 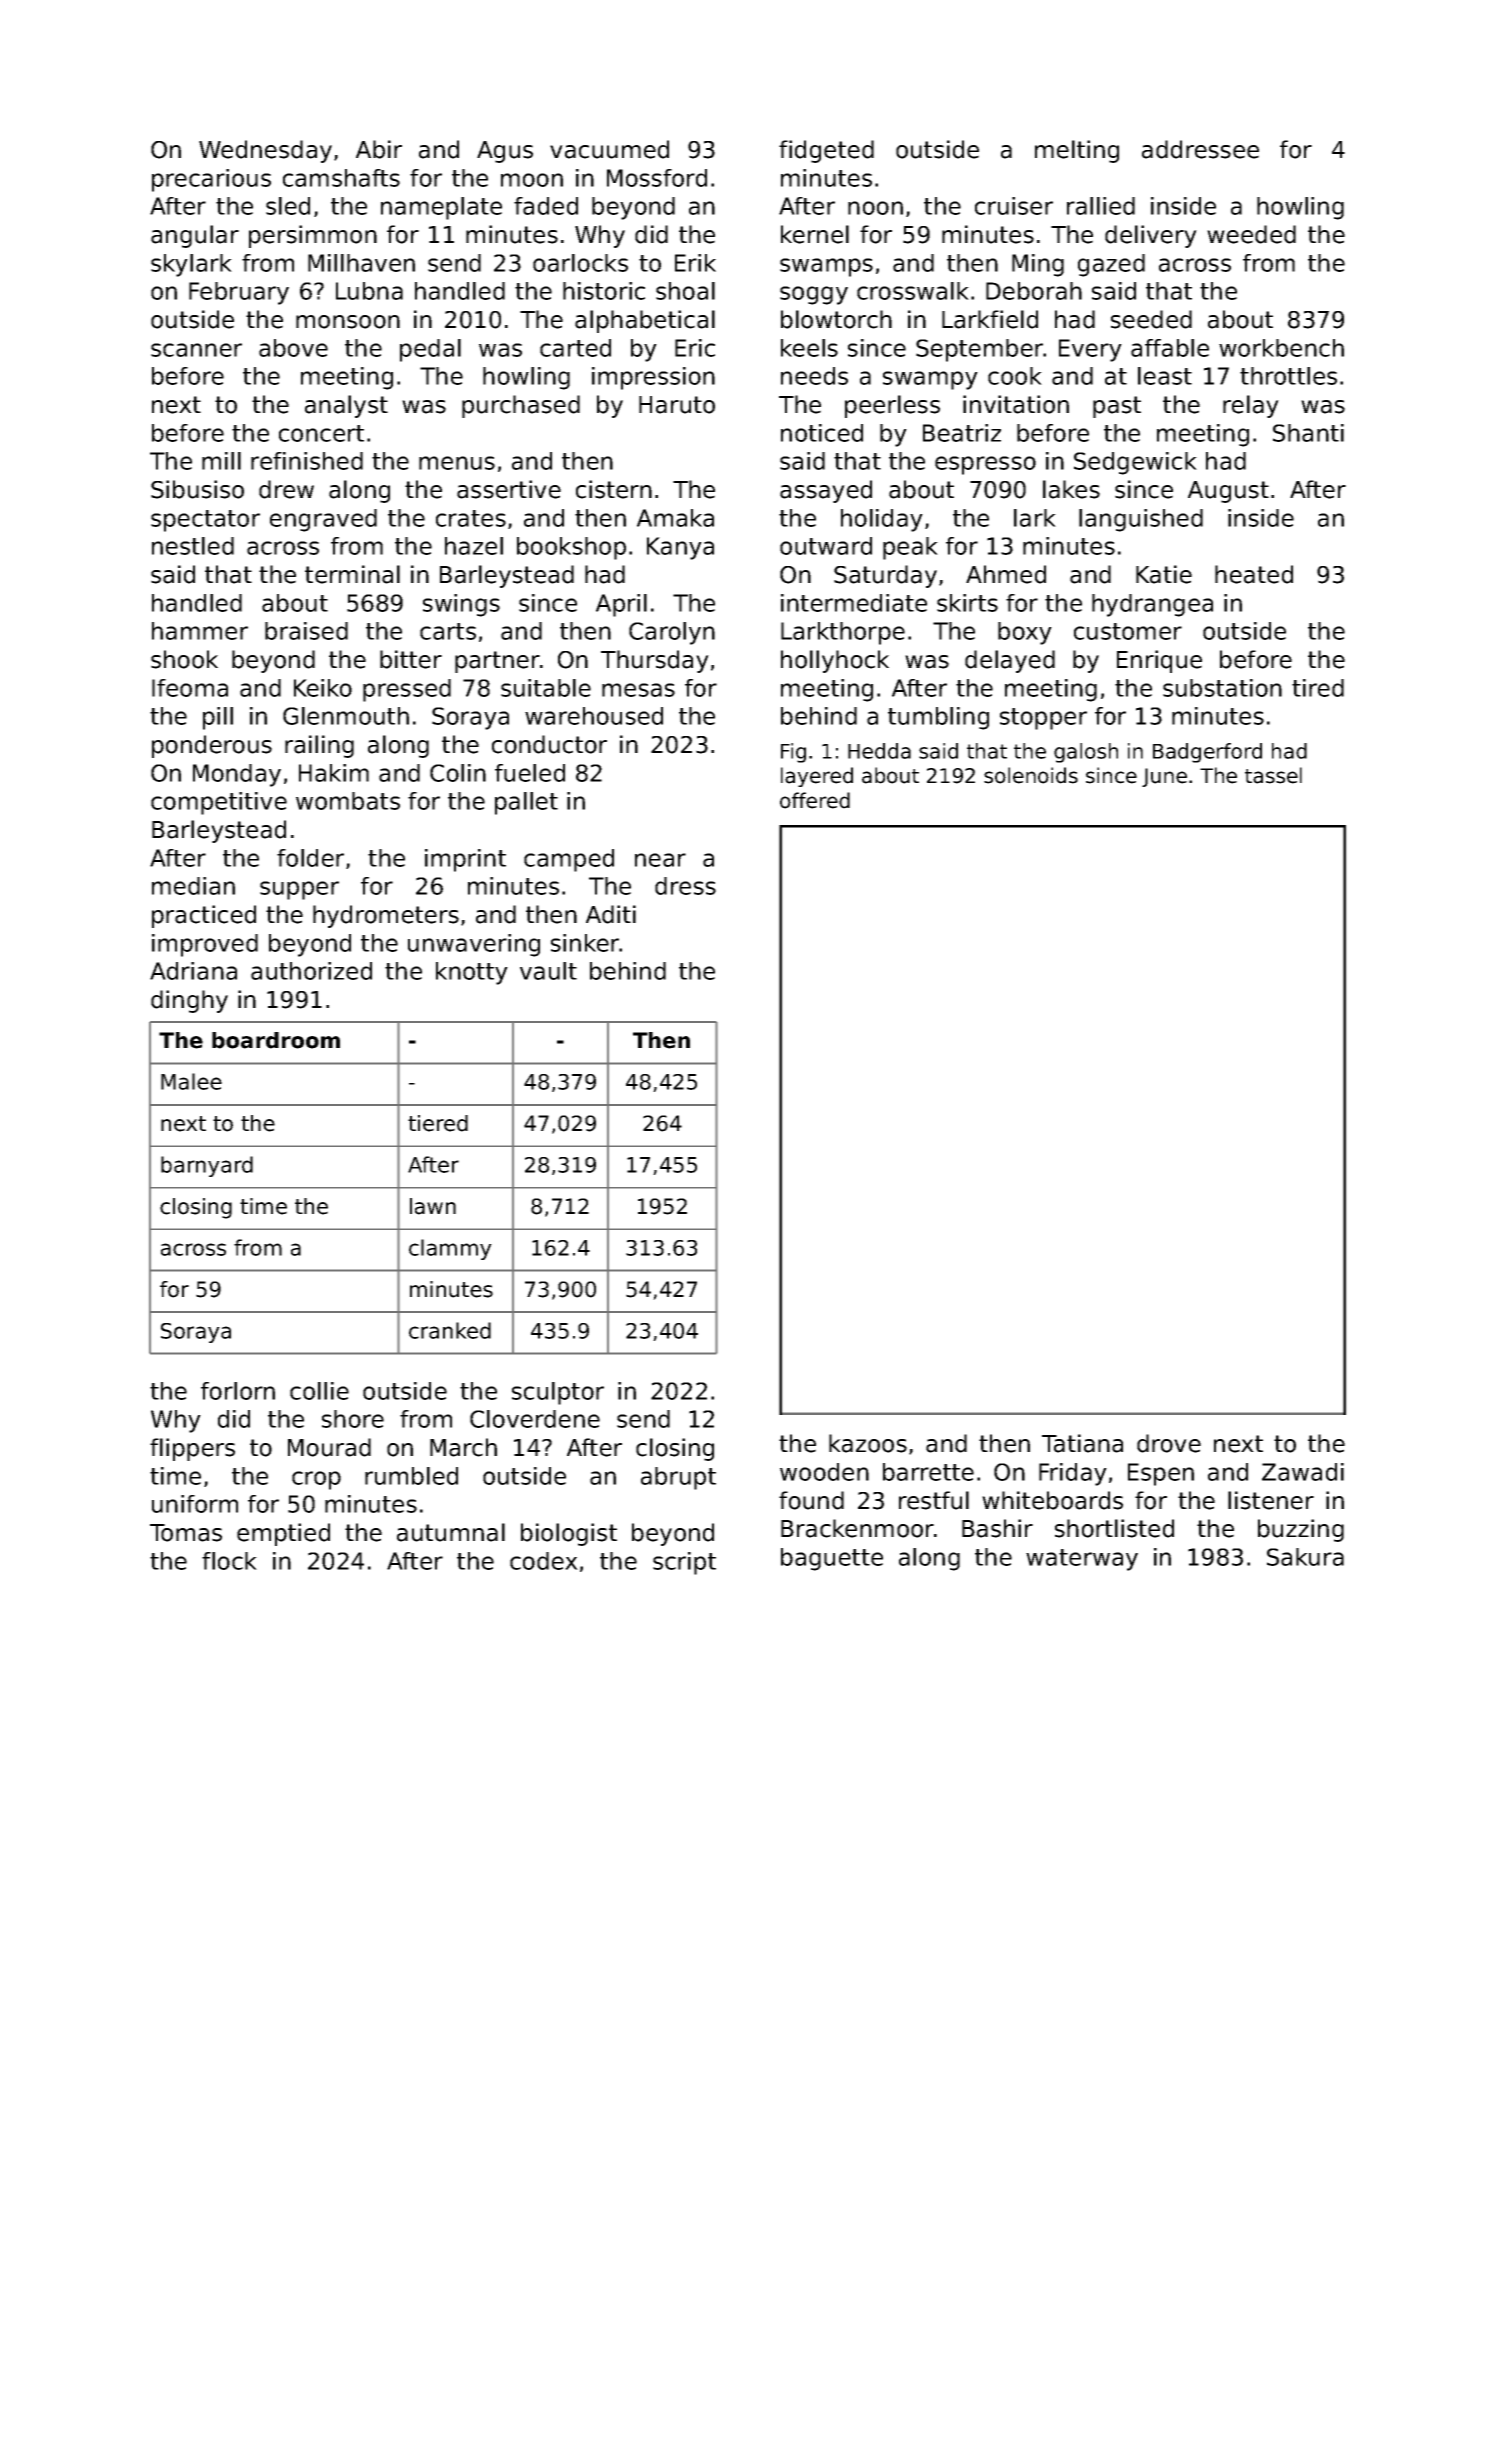 What do you see at coordinates (411, 1476) in the screenshot?
I see `rumbled` at bounding box center [411, 1476].
